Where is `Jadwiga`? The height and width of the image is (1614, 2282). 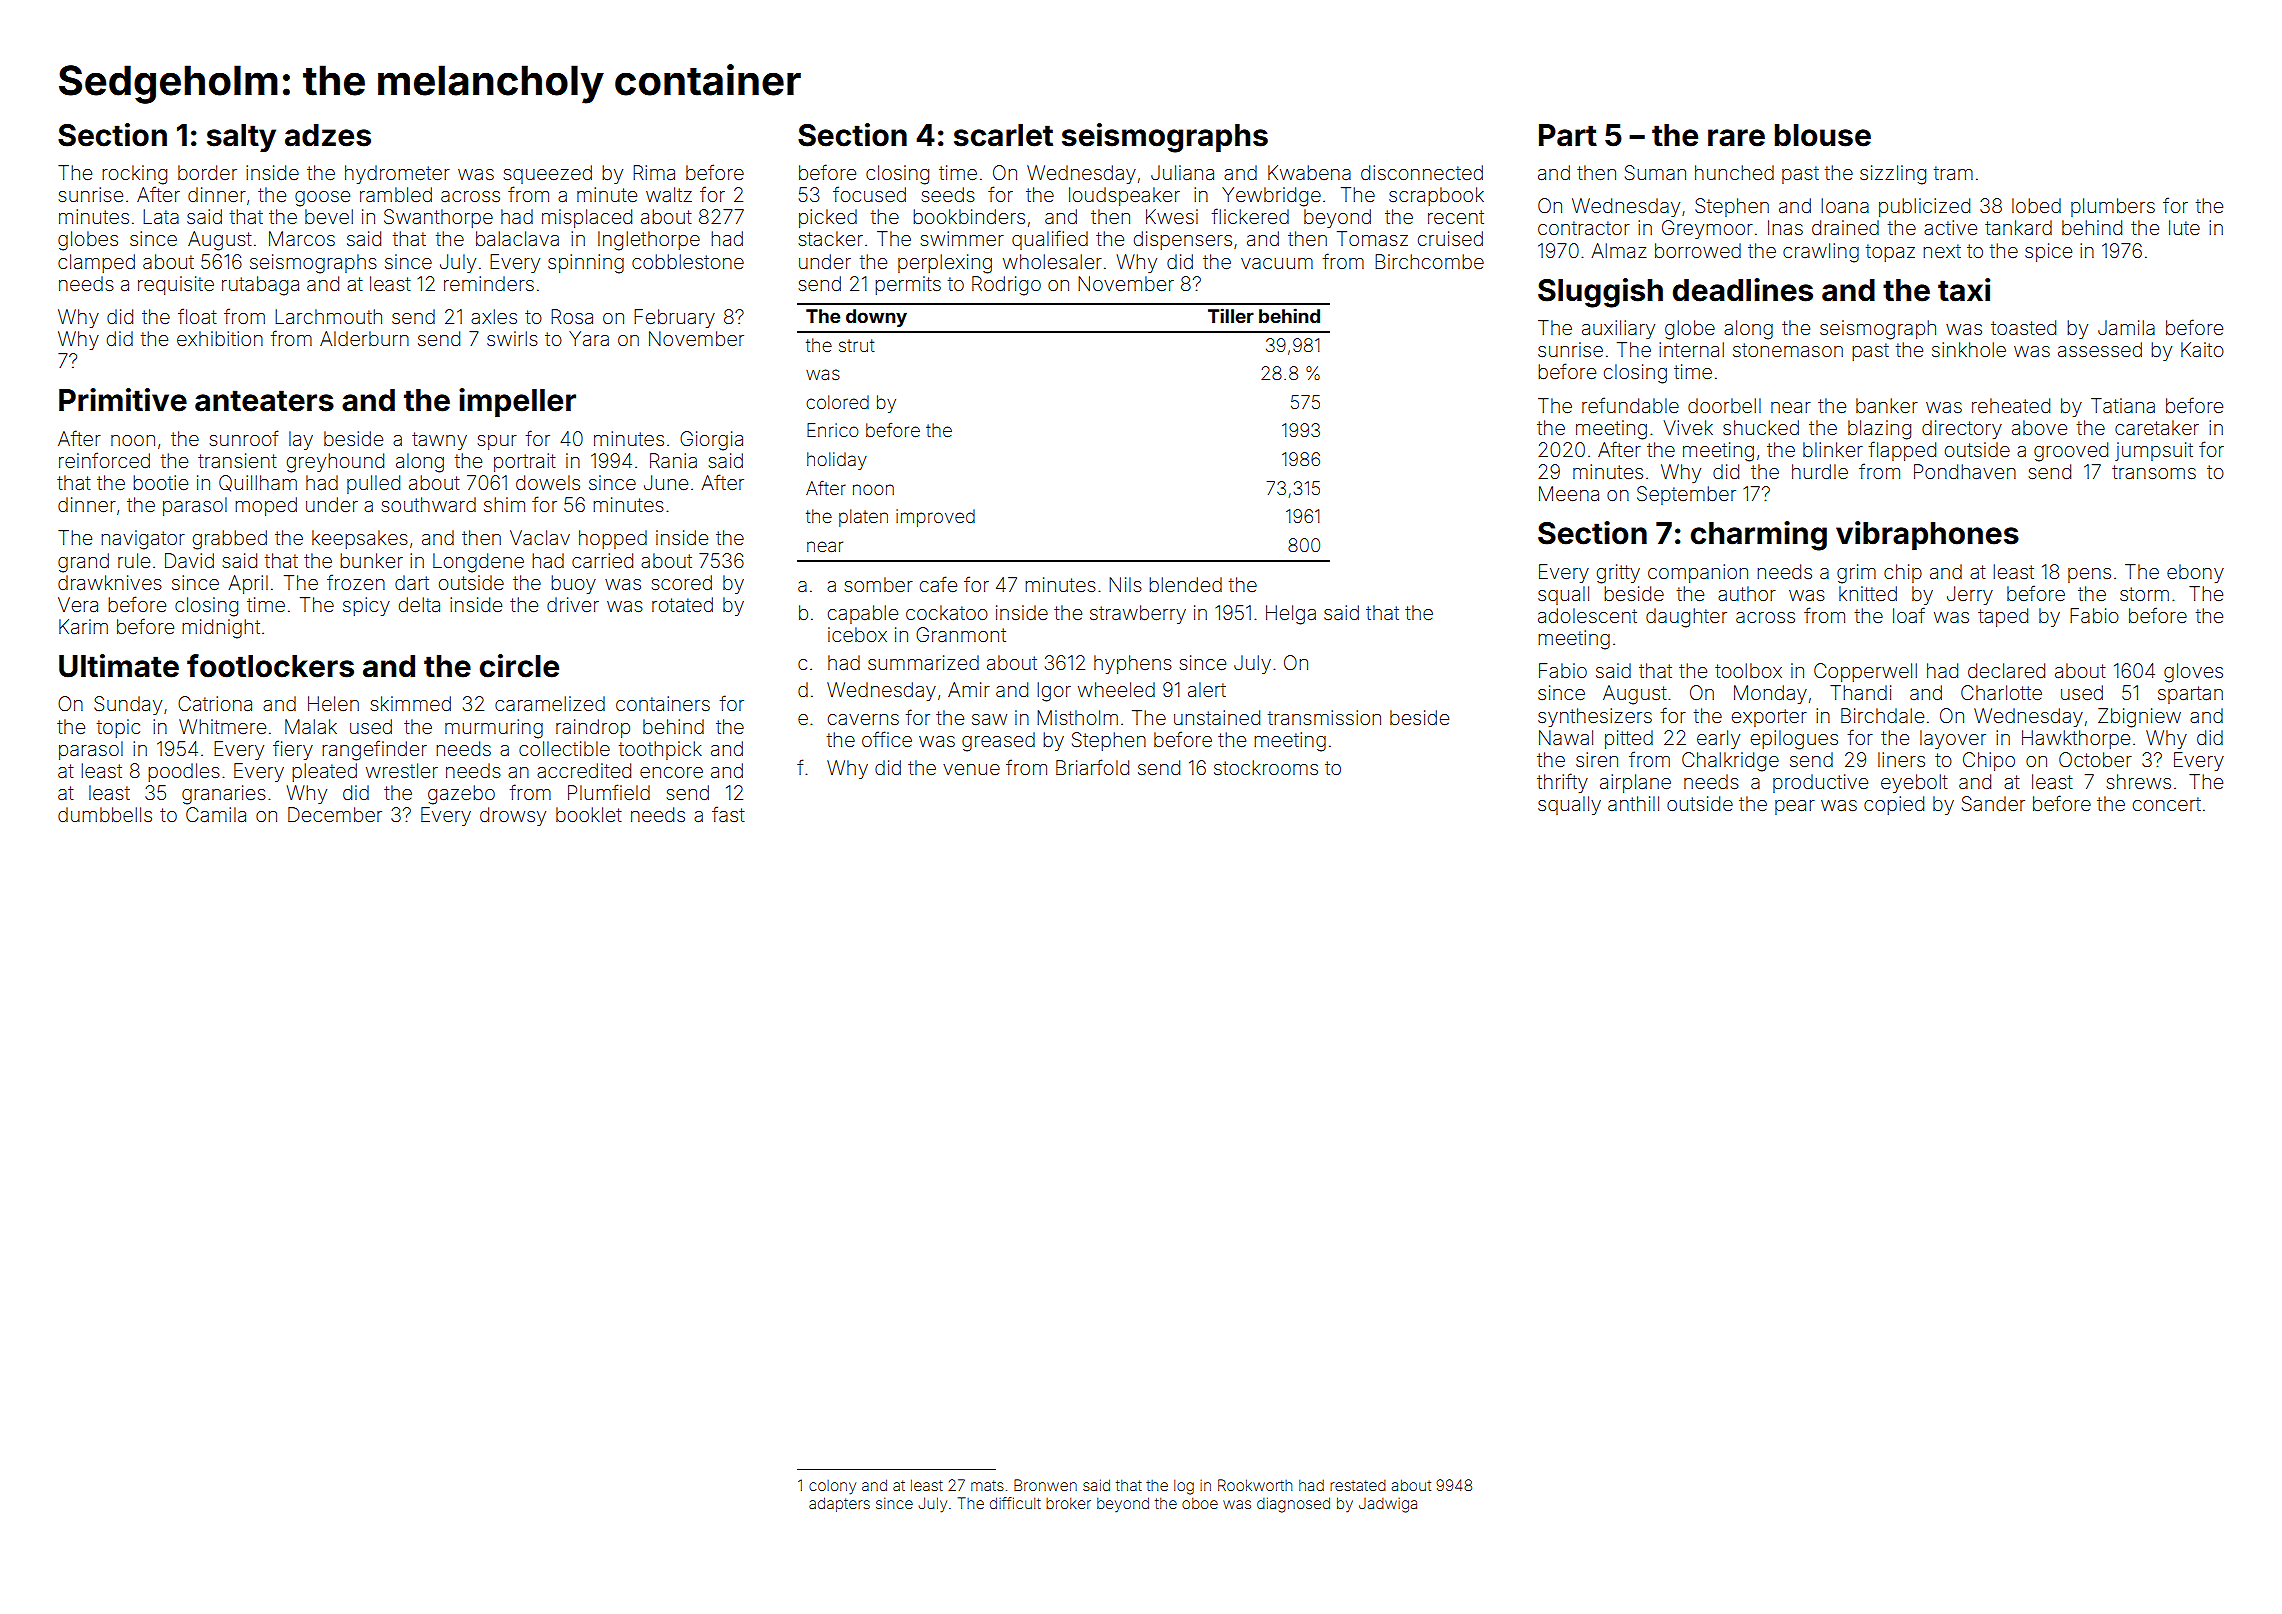
Jadwiga is located at coordinates (1388, 1505).
